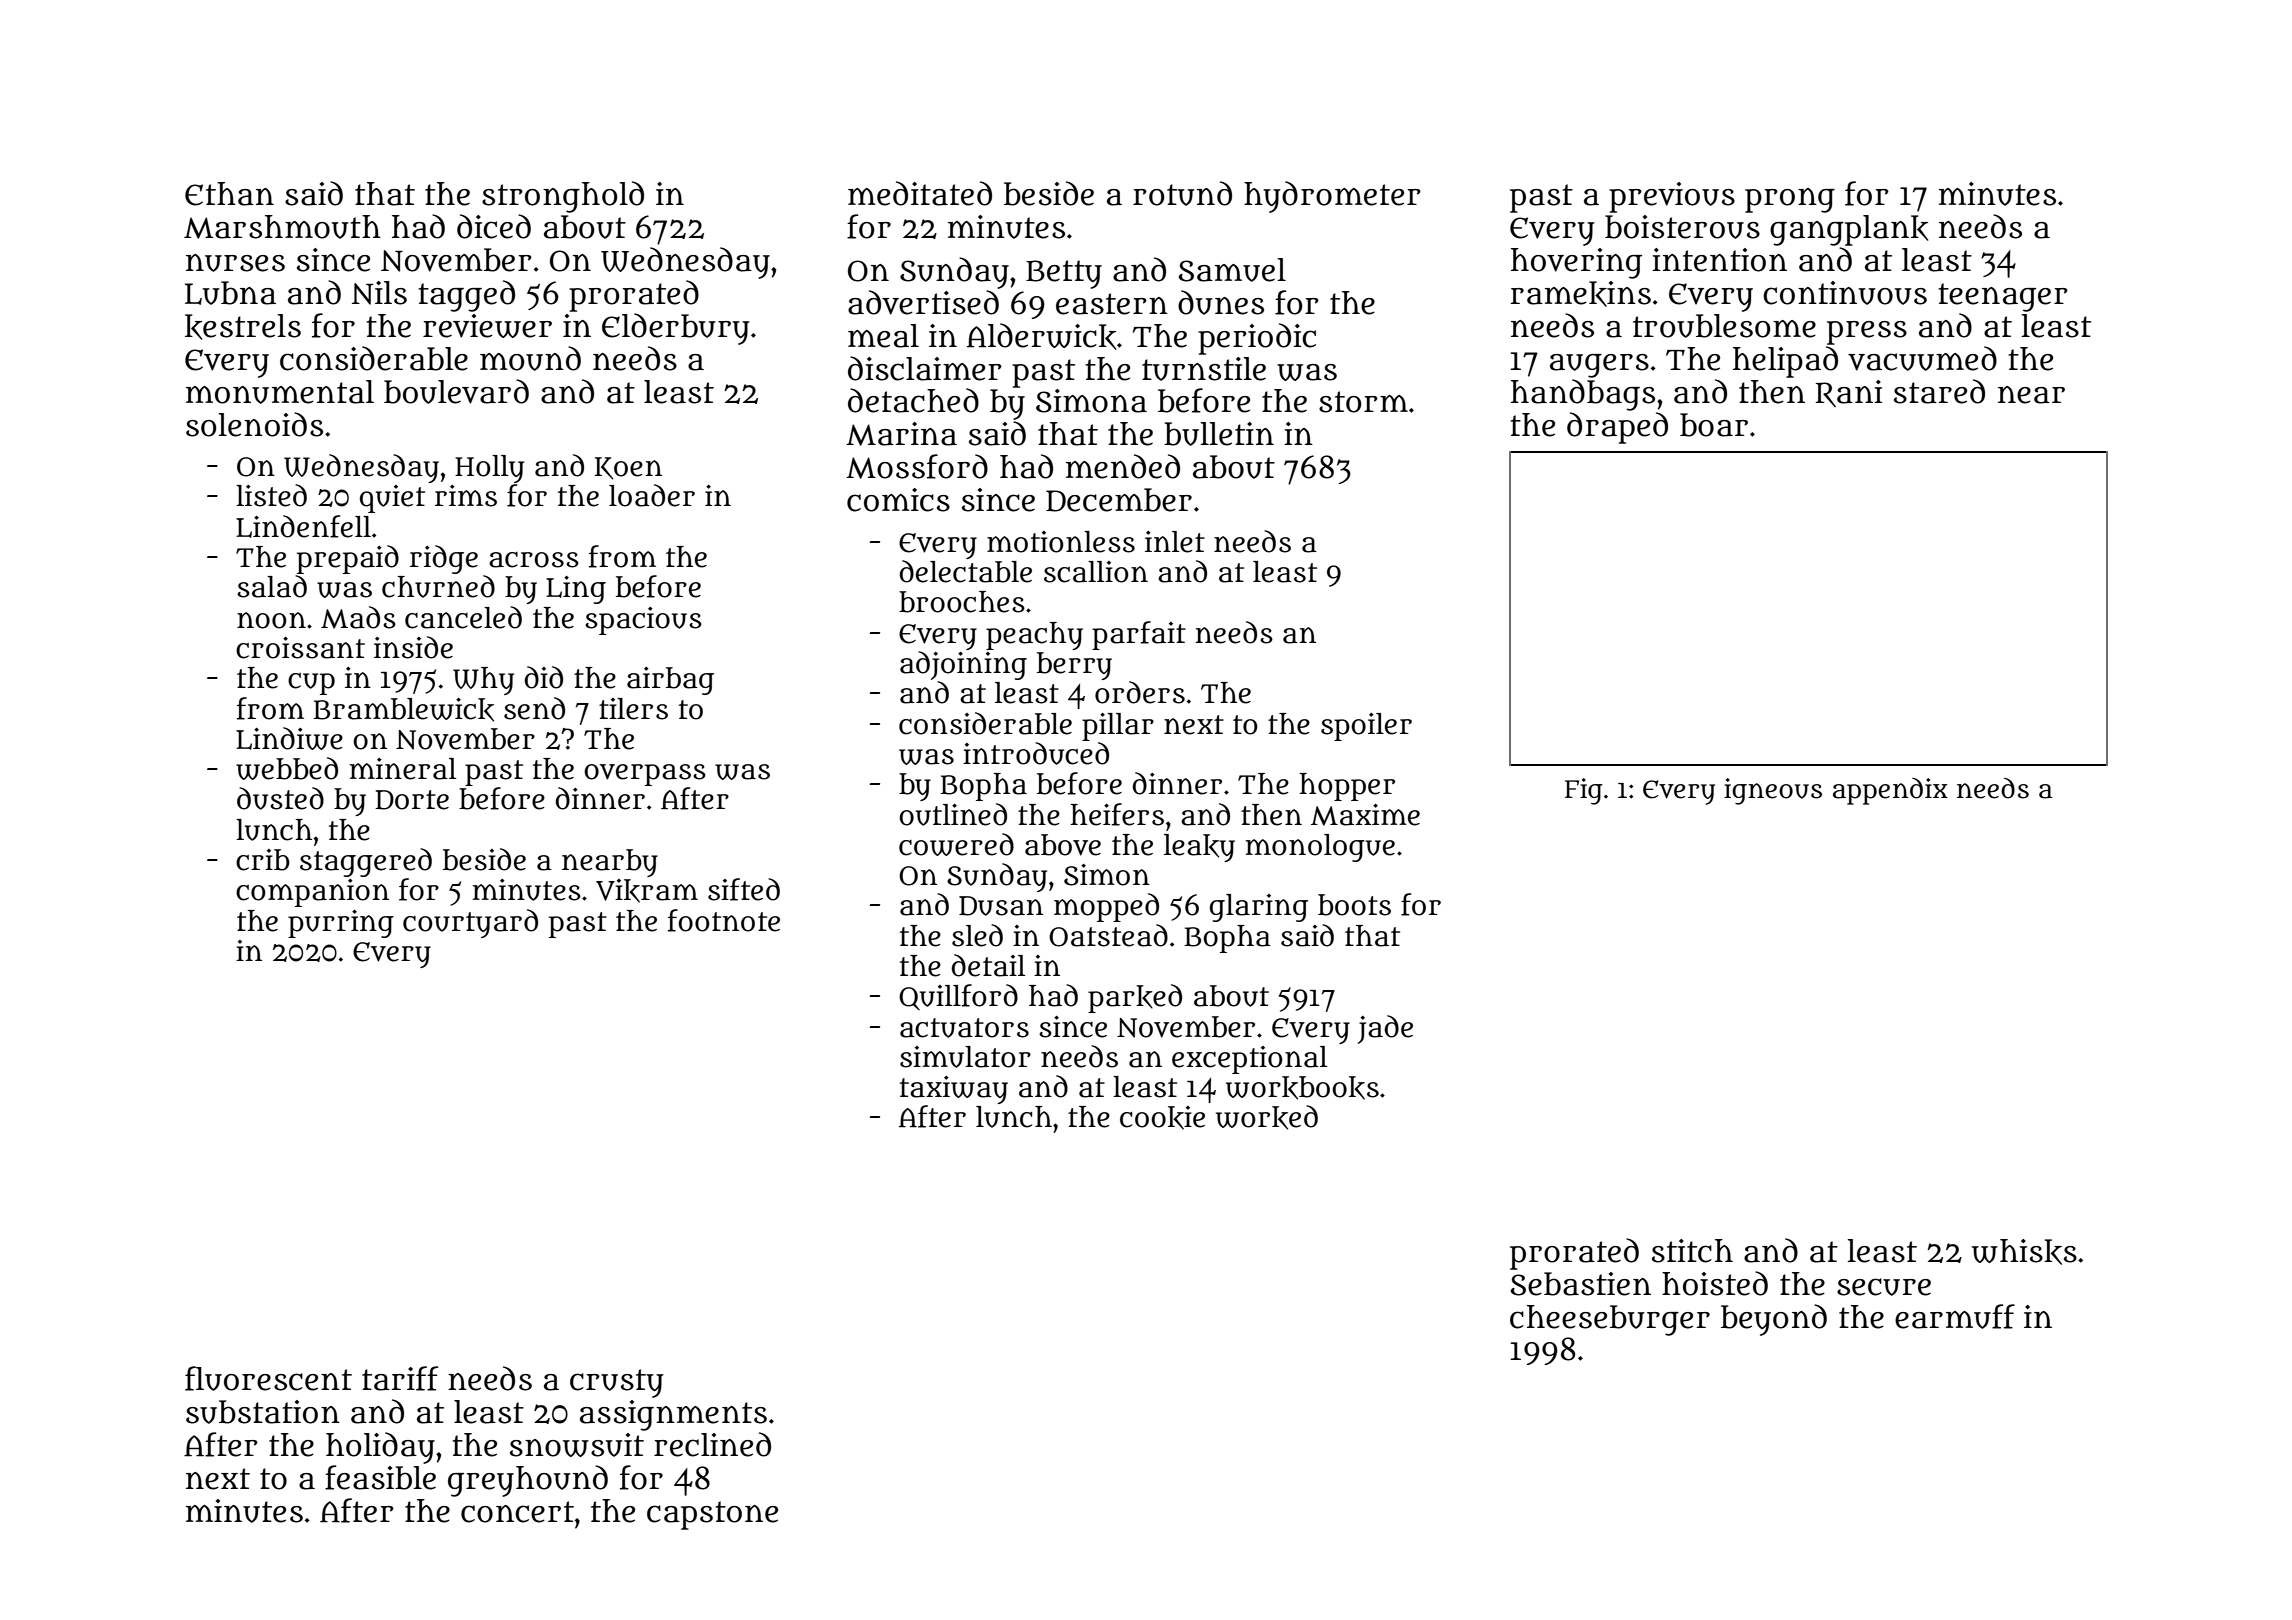 Image resolution: width=2292 pixels, height=1620 pixels. I want to click on adjoining, so click(963, 665).
